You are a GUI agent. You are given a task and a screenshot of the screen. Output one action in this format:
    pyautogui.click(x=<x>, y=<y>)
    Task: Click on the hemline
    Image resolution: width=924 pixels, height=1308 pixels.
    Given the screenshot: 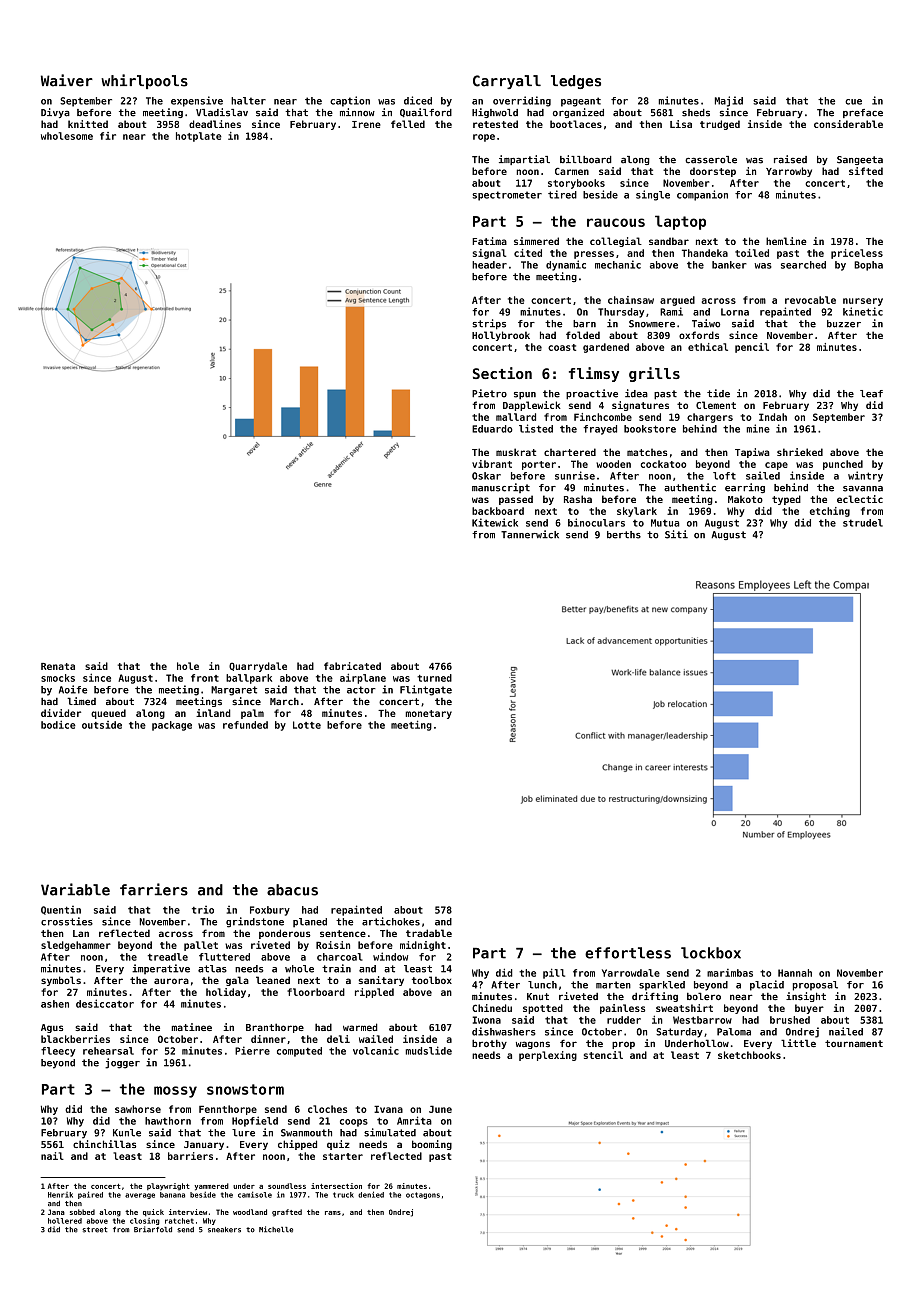 What is the action you would take?
    pyautogui.click(x=786, y=241)
